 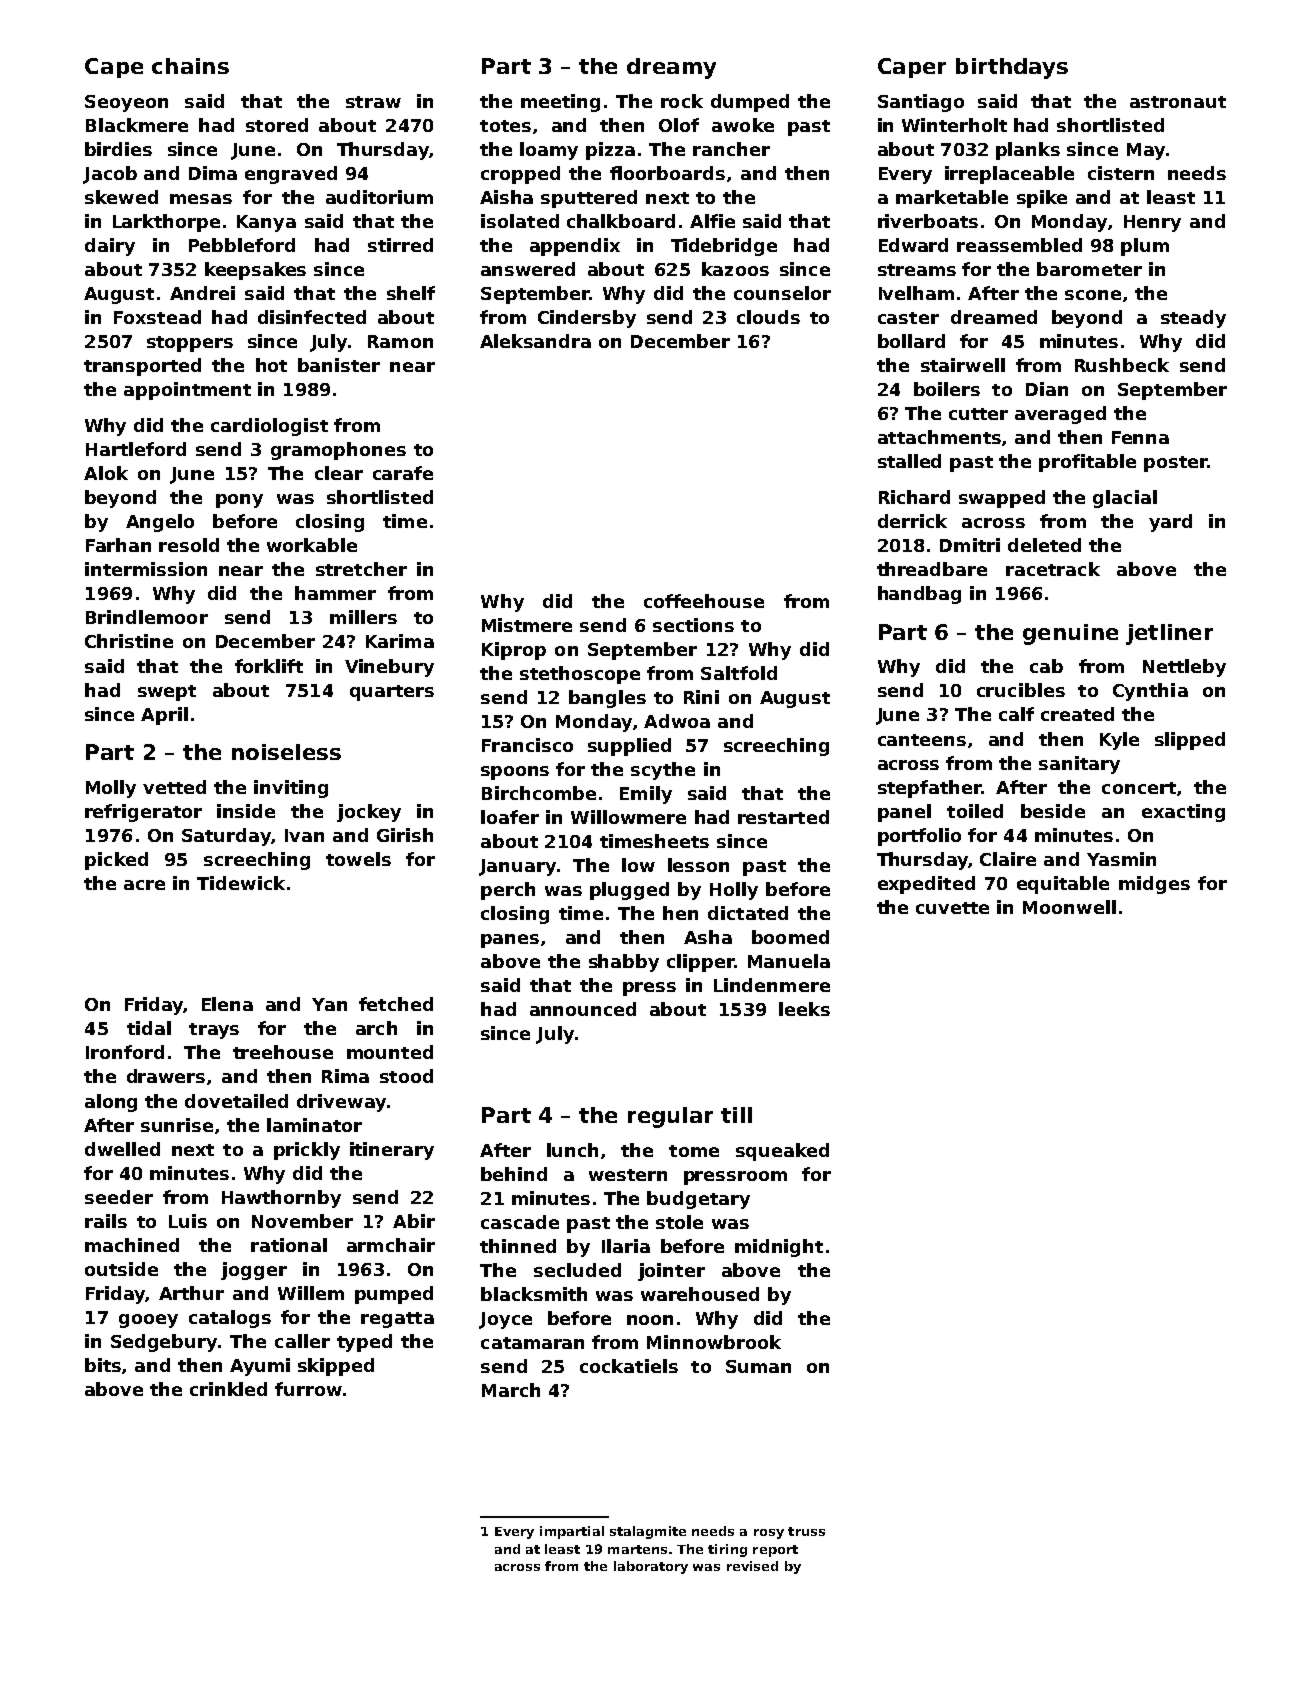 What do you see at coordinates (149, 1028) in the screenshot?
I see `tidal` at bounding box center [149, 1028].
